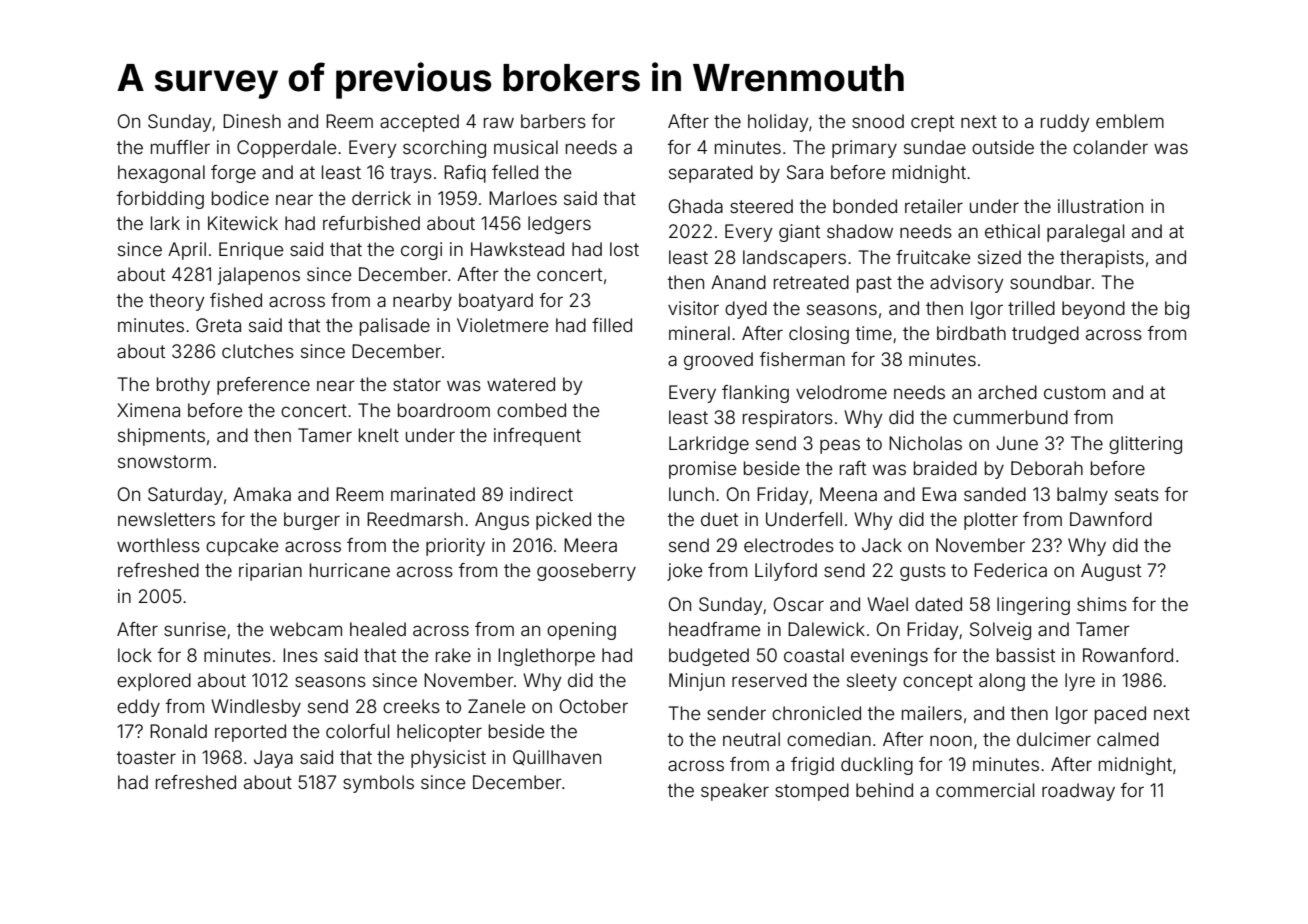 The image size is (1308, 924). What do you see at coordinates (531, 410) in the screenshot?
I see `combed` at bounding box center [531, 410].
